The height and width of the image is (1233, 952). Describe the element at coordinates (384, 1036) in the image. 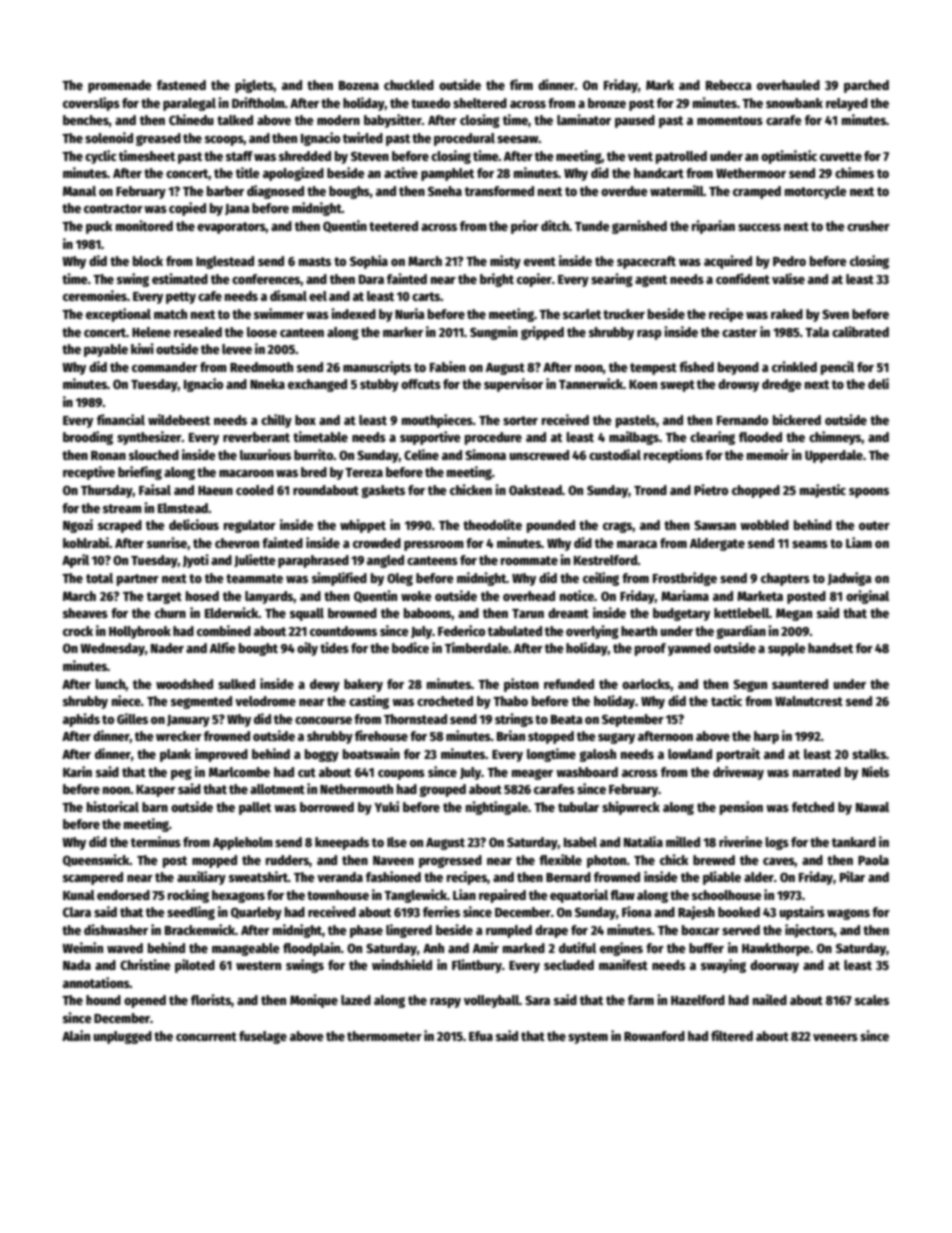

I see `thermometer` at that location.
